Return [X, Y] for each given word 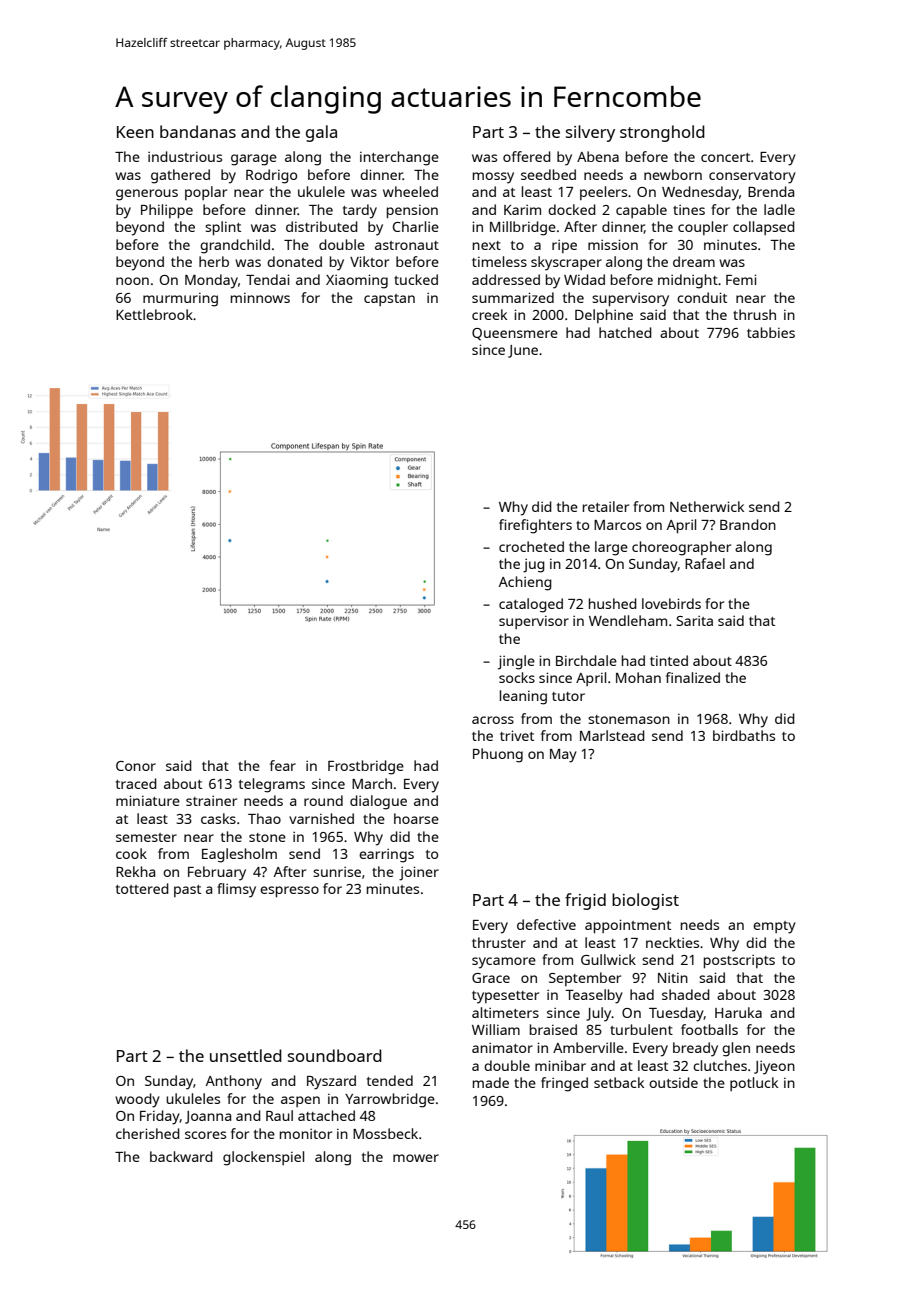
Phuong [498, 755]
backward [181, 1156]
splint [223, 228]
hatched [625, 332]
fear [283, 765]
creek [489, 314]
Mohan [638, 677]
